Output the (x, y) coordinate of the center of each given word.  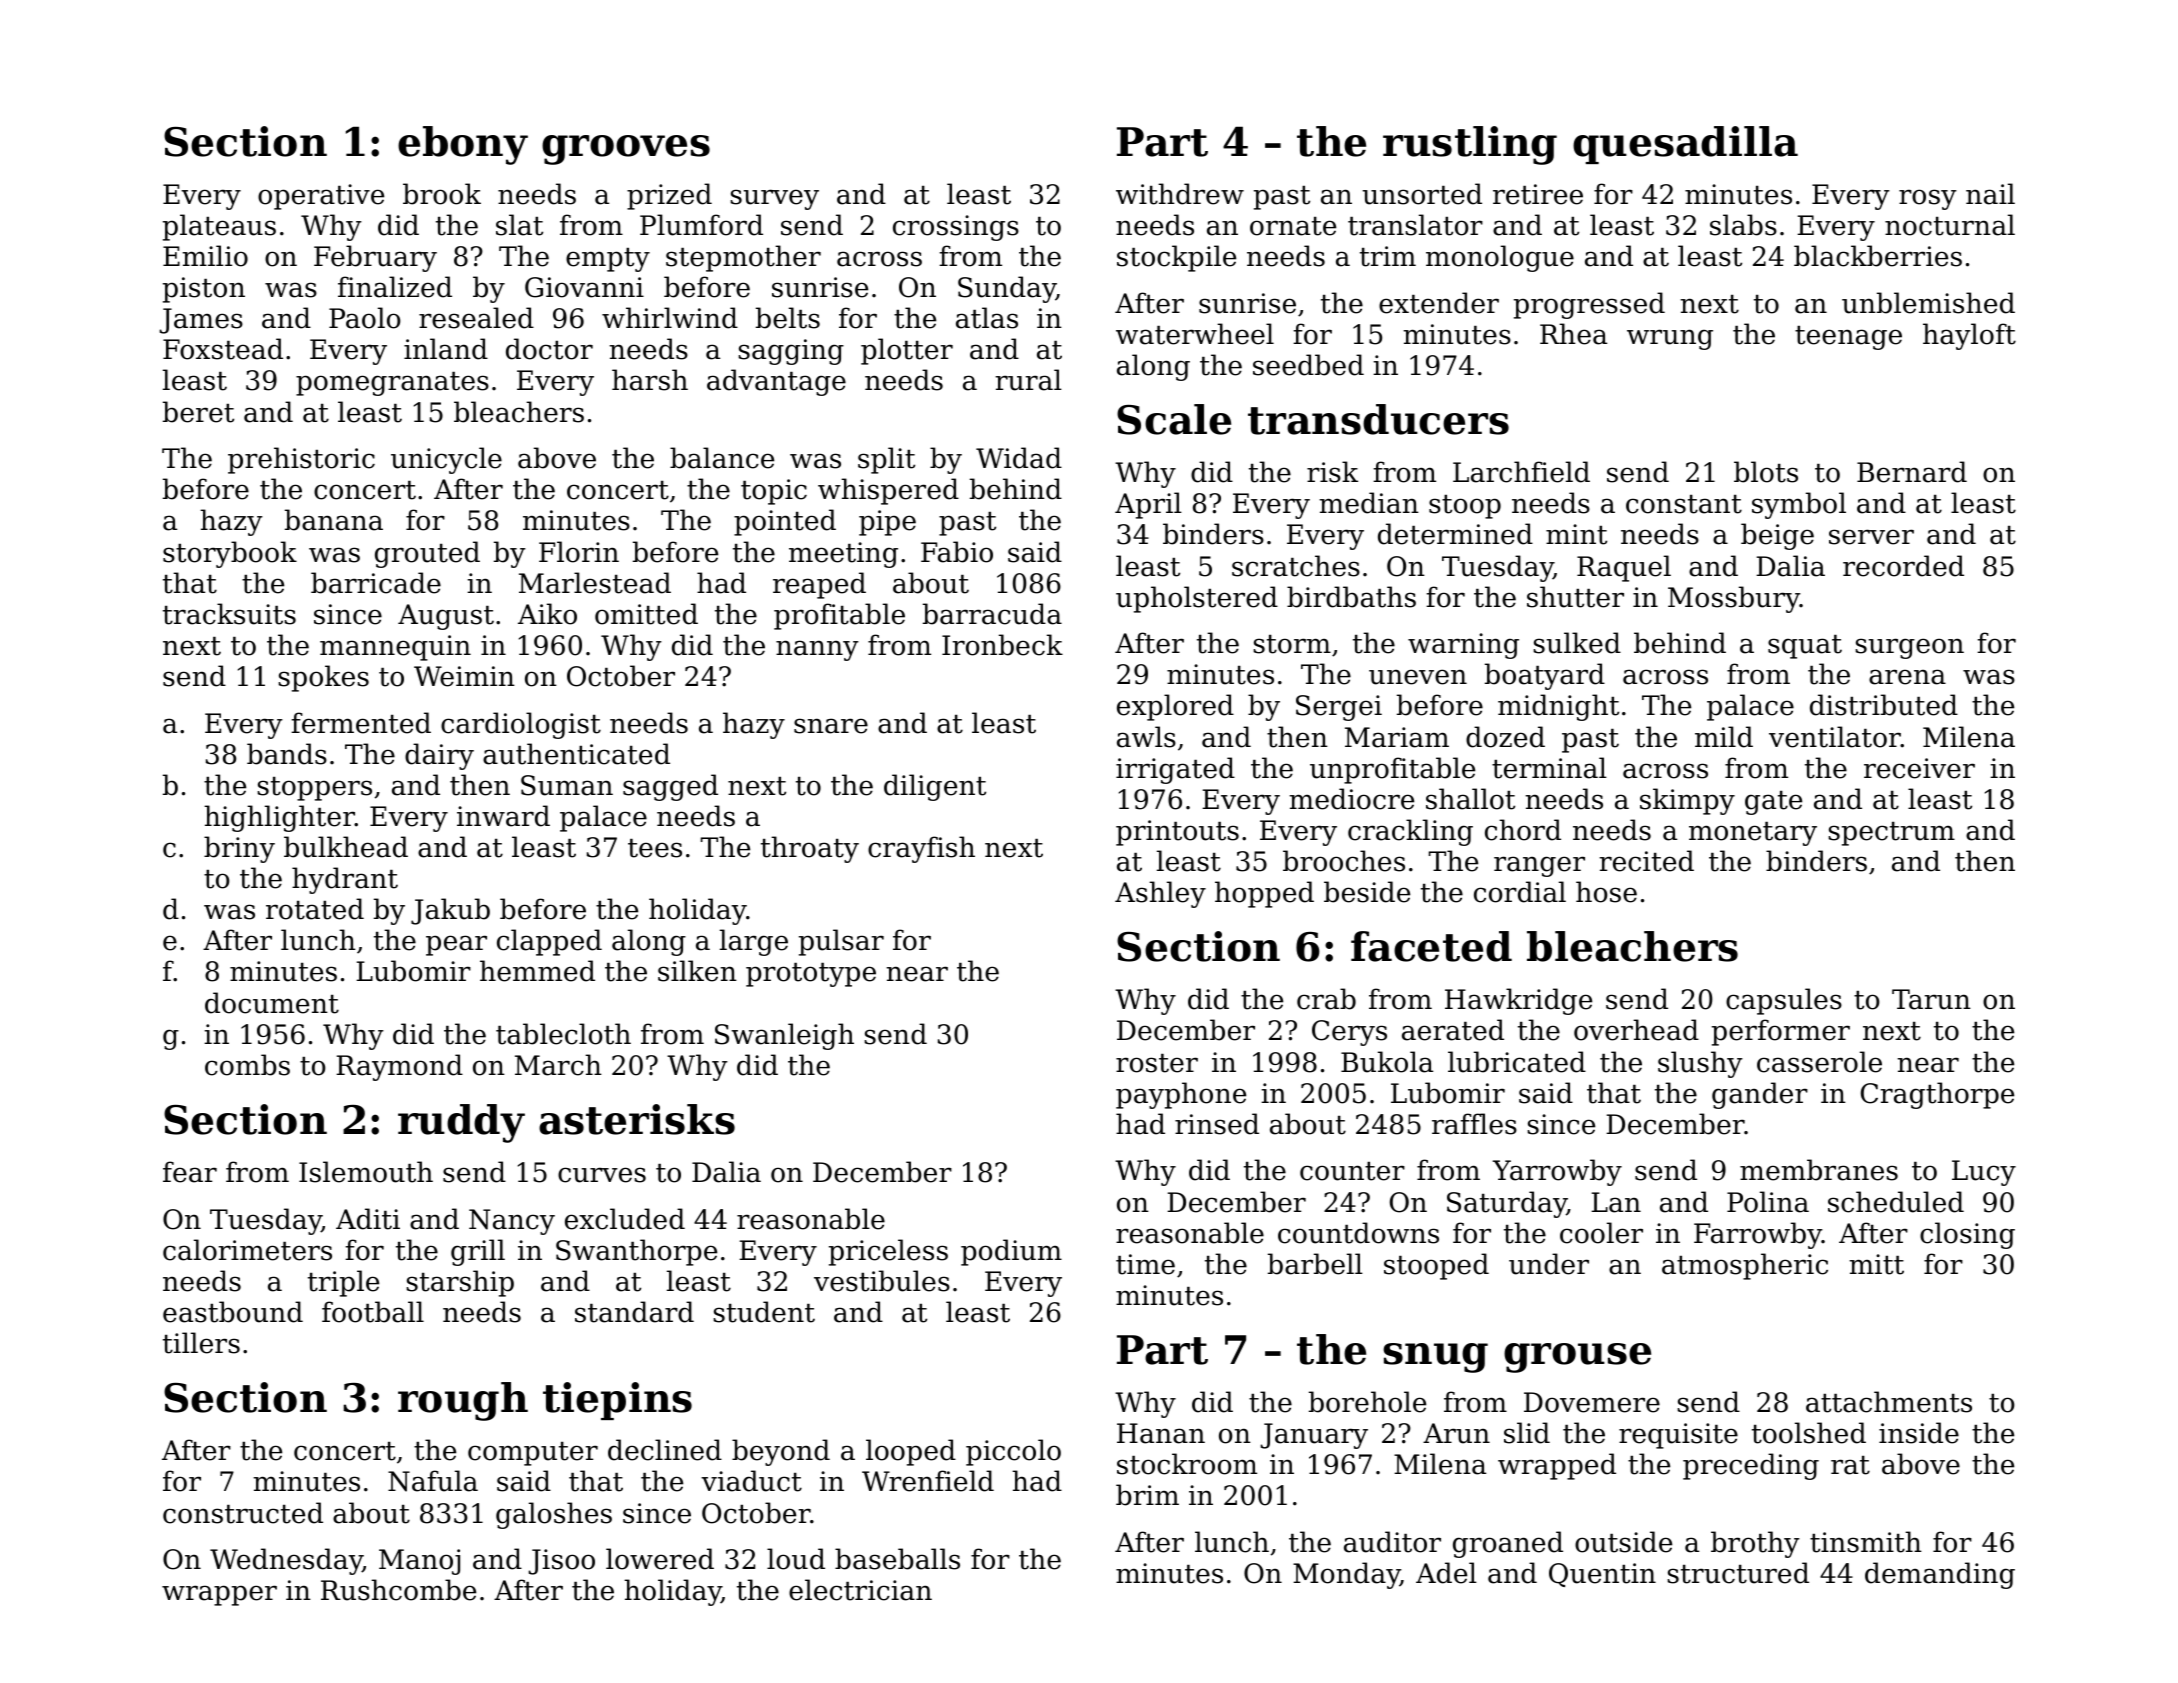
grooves (626, 150)
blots (1766, 472)
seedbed (1308, 365)
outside (1623, 1542)
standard (634, 1312)
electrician (860, 1590)
